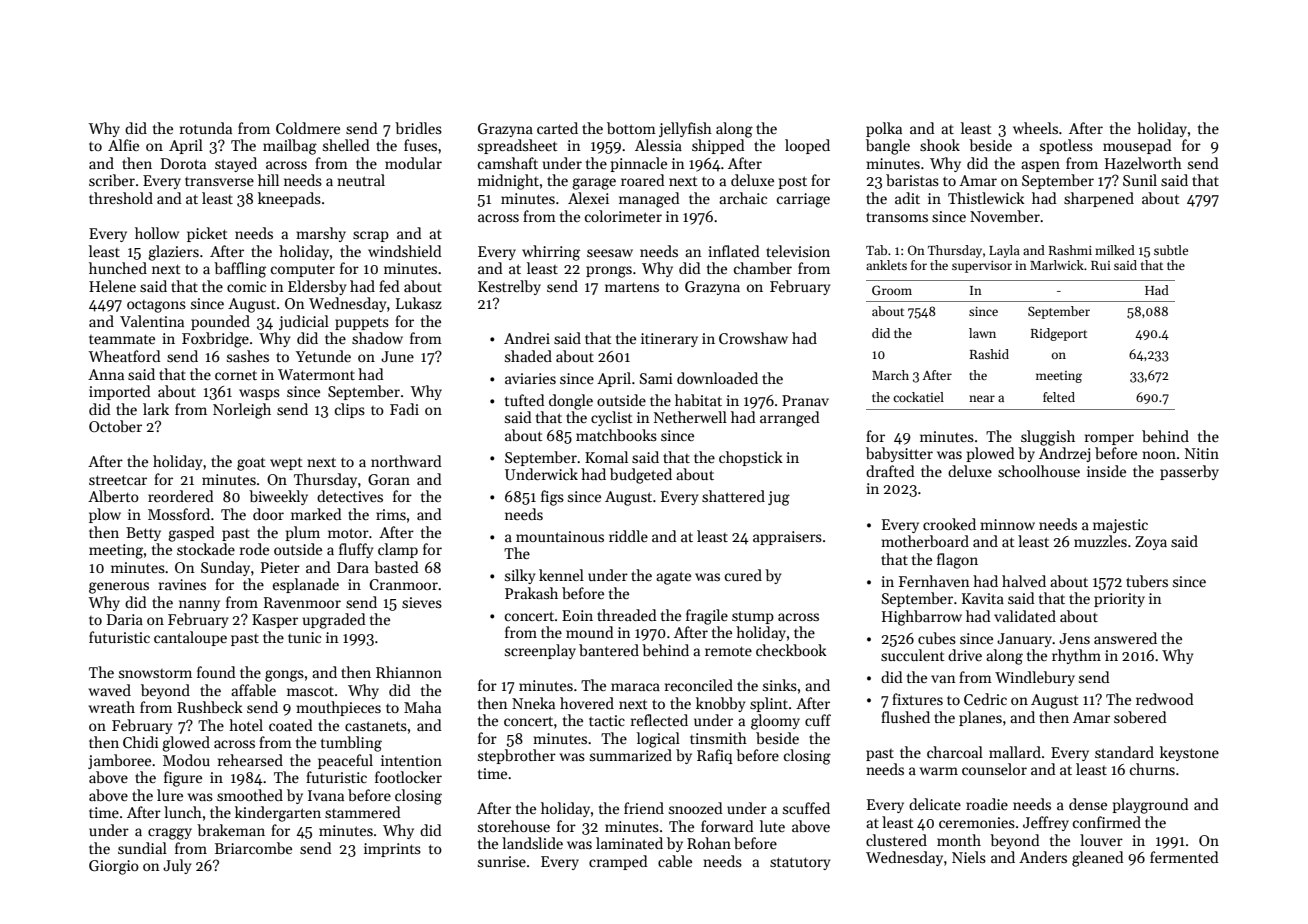  What do you see at coordinates (206, 128) in the screenshot?
I see `rotunda` at bounding box center [206, 128].
